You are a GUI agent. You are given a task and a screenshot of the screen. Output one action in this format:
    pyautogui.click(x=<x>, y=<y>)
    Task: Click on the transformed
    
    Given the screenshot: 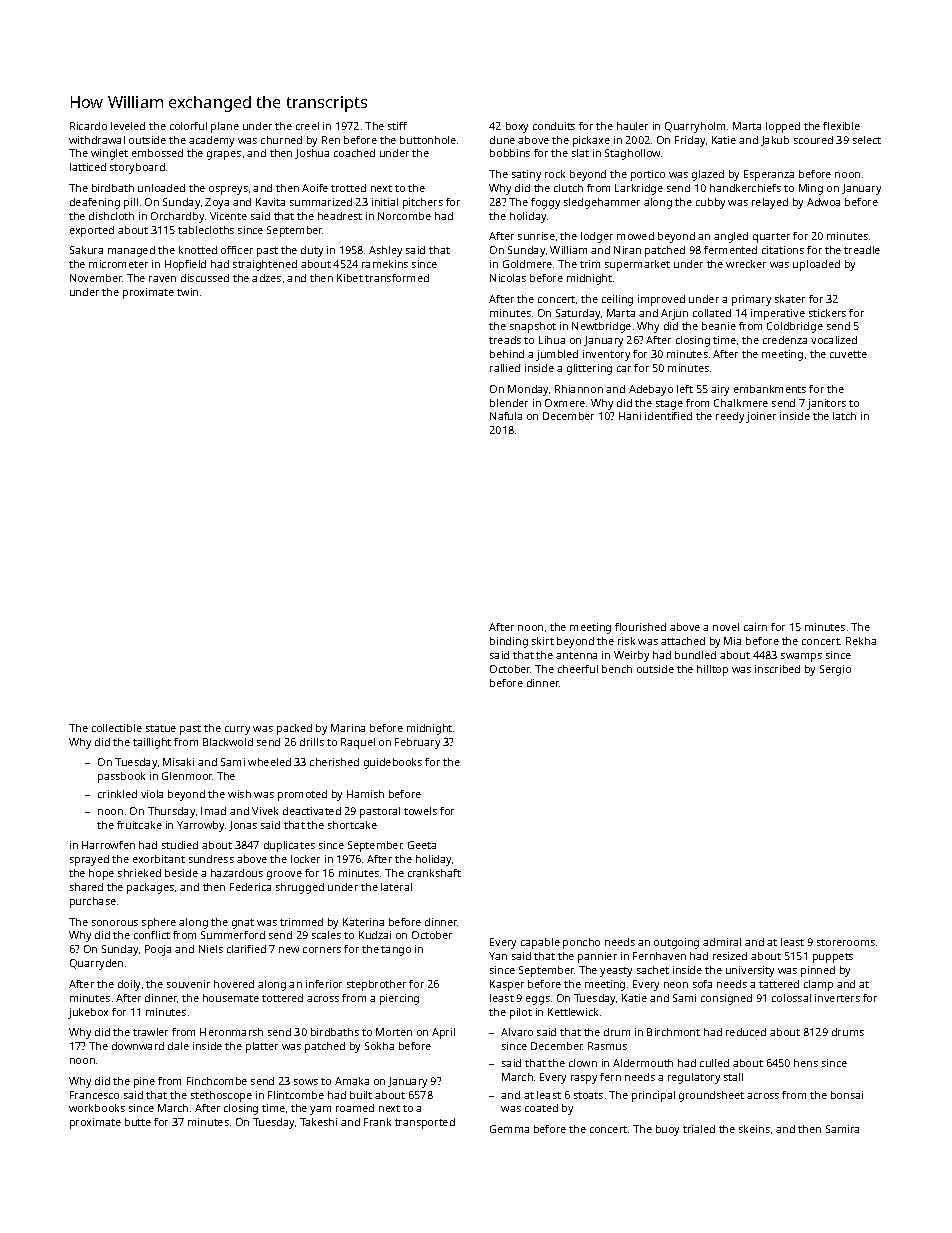 What is the action you would take?
    pyautogui.click(x=397, y=278)
